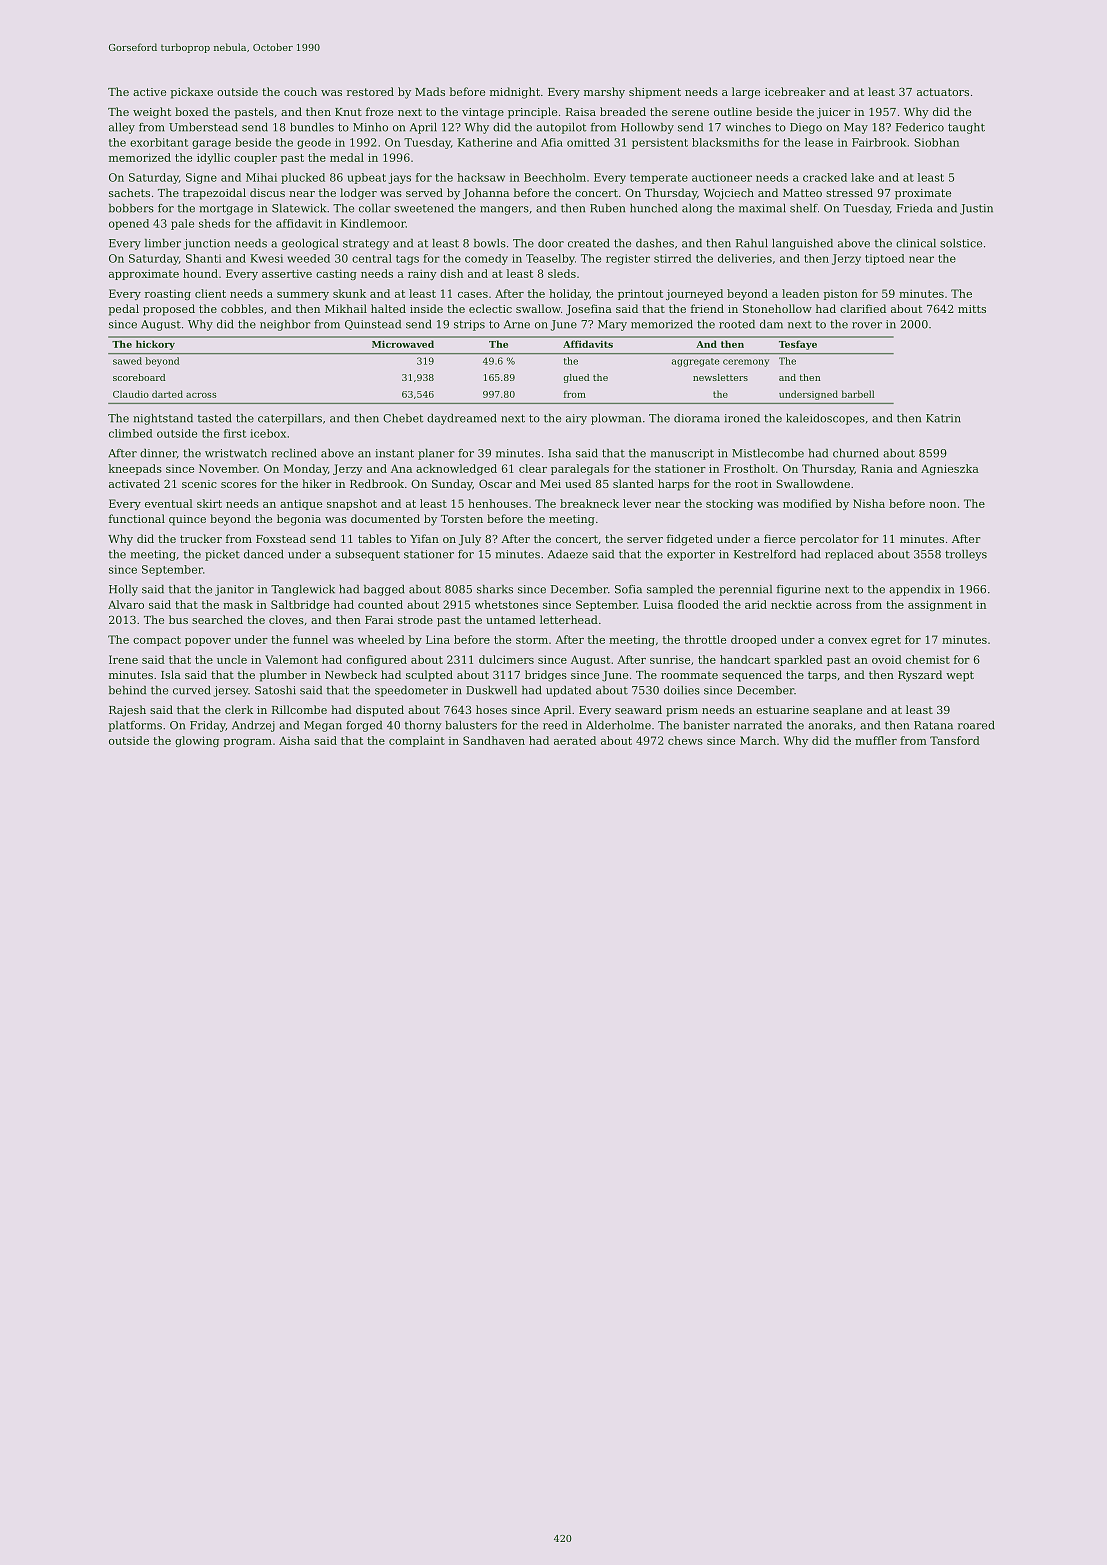  I want to click on plumber, so click(283, 676).
